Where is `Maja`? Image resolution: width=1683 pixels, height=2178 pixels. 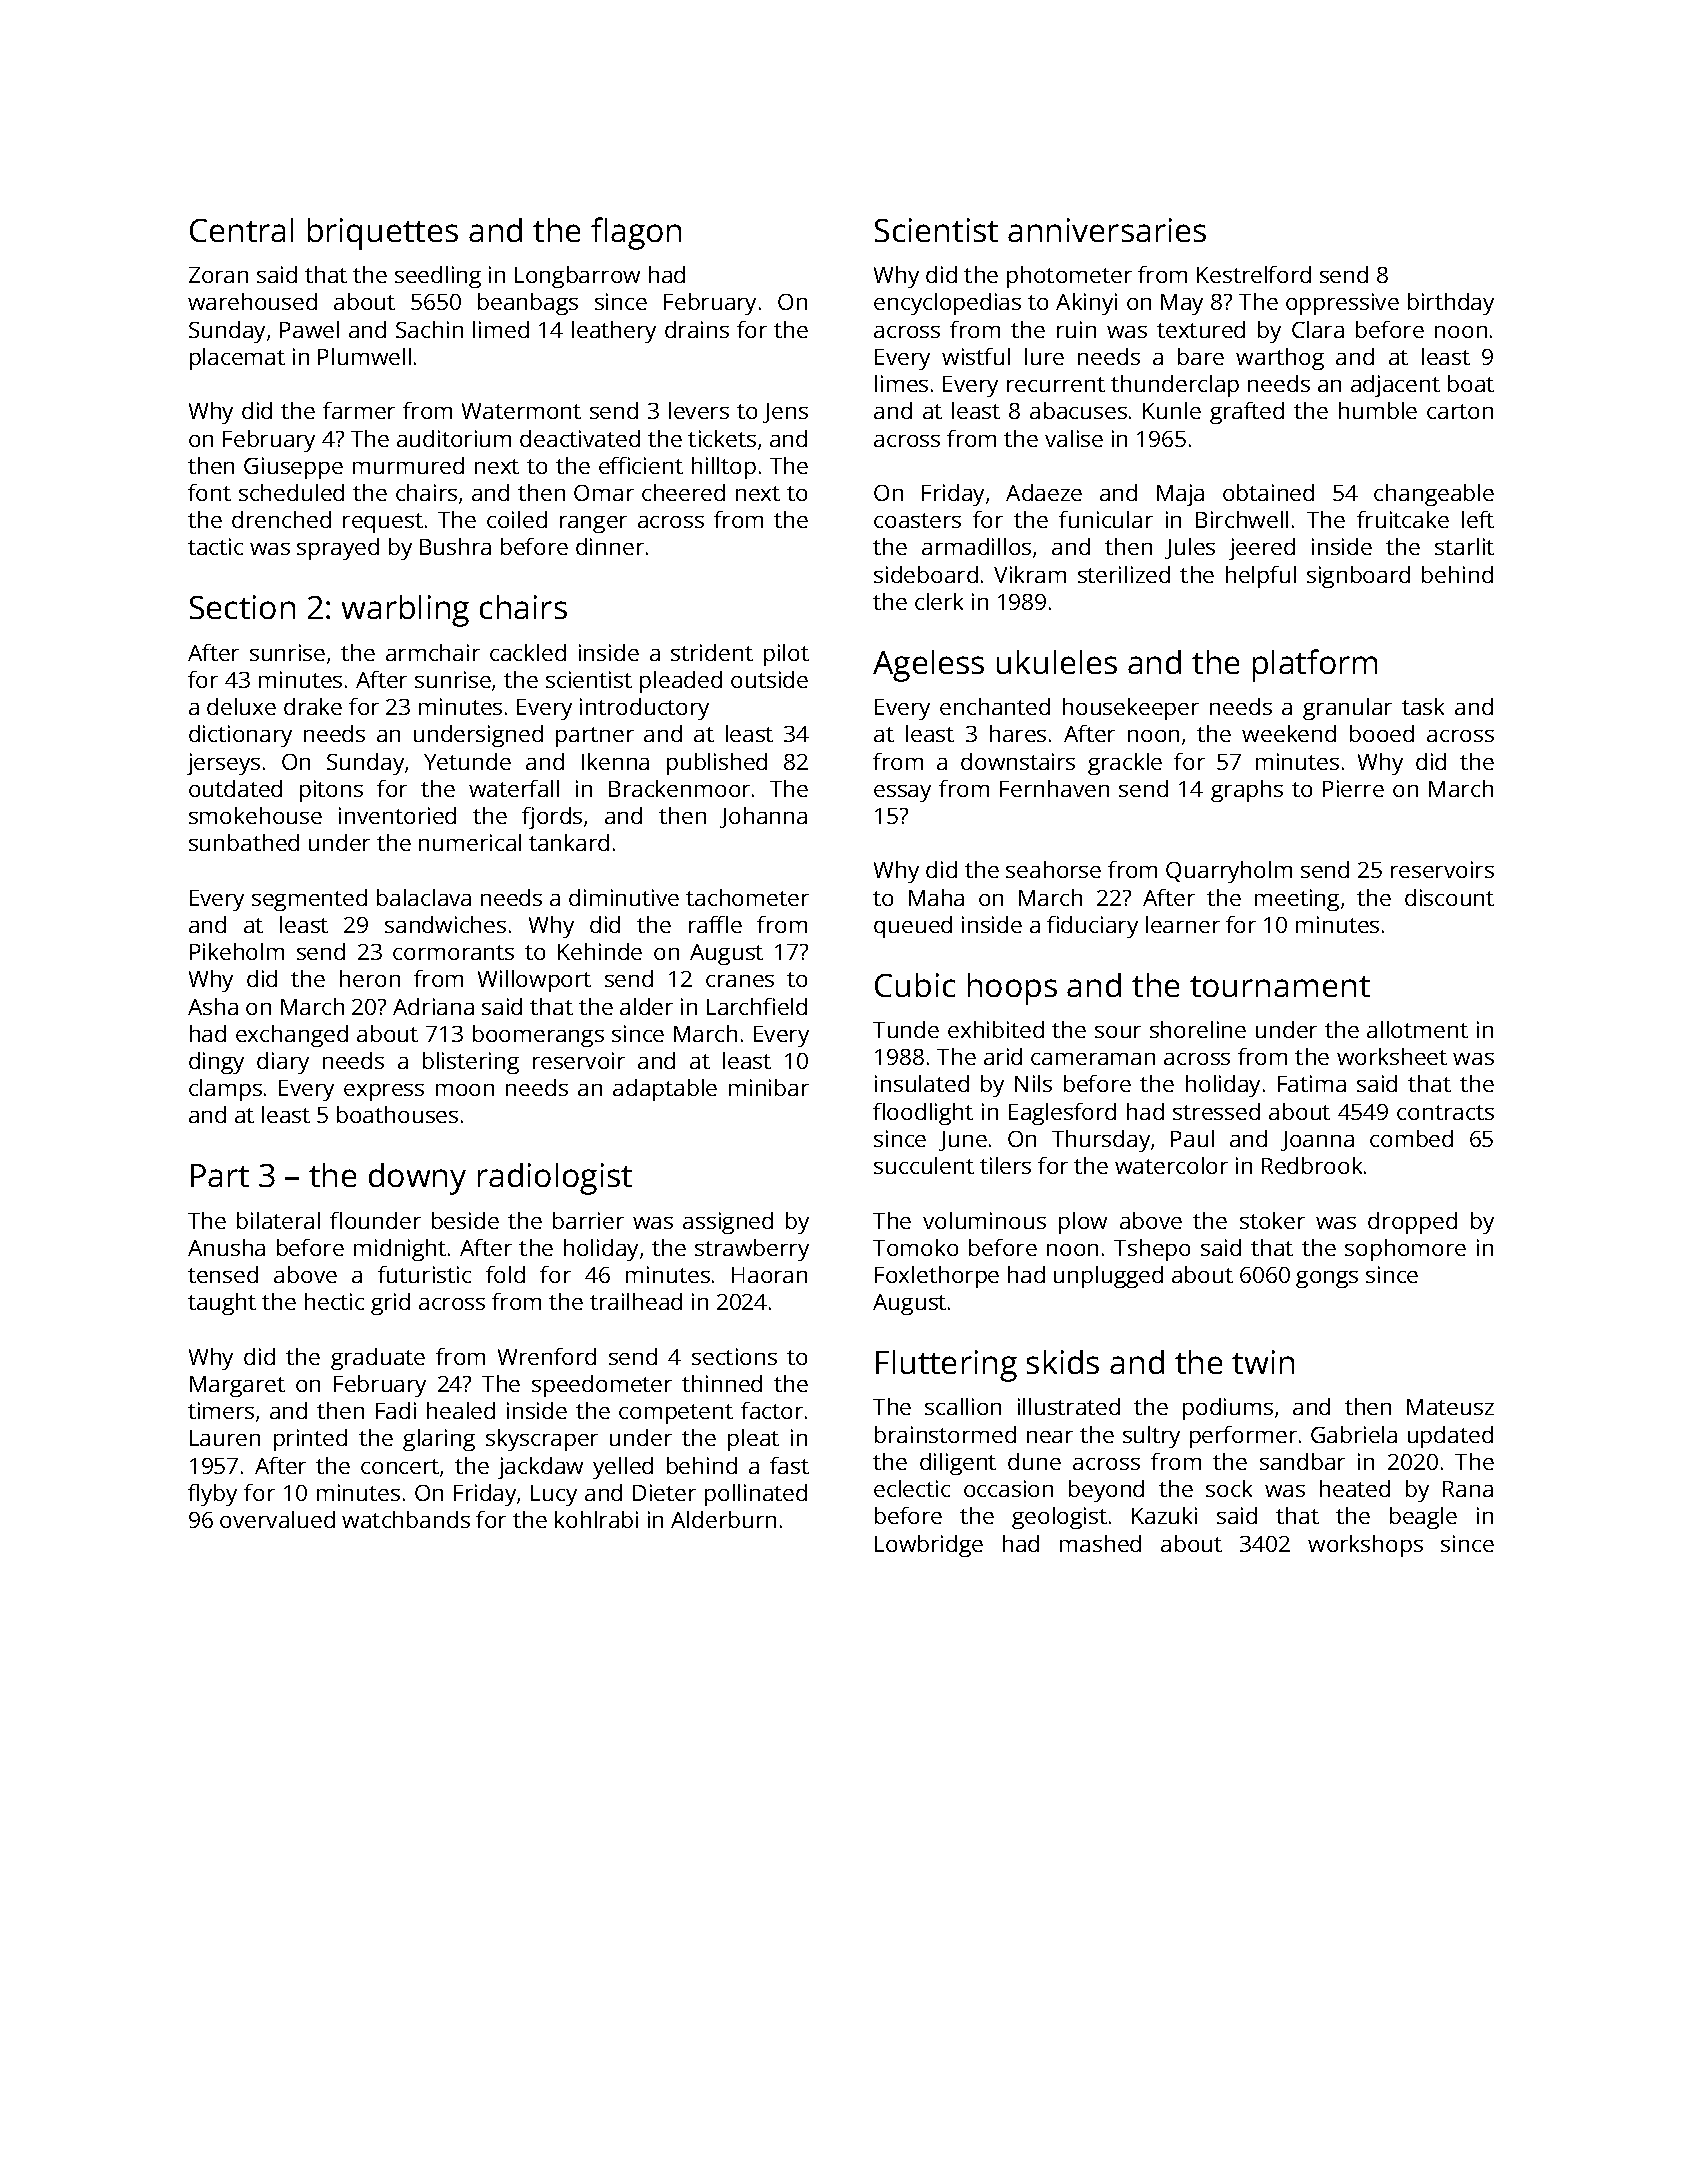
Maja is located at coordinates (1180, 495).
